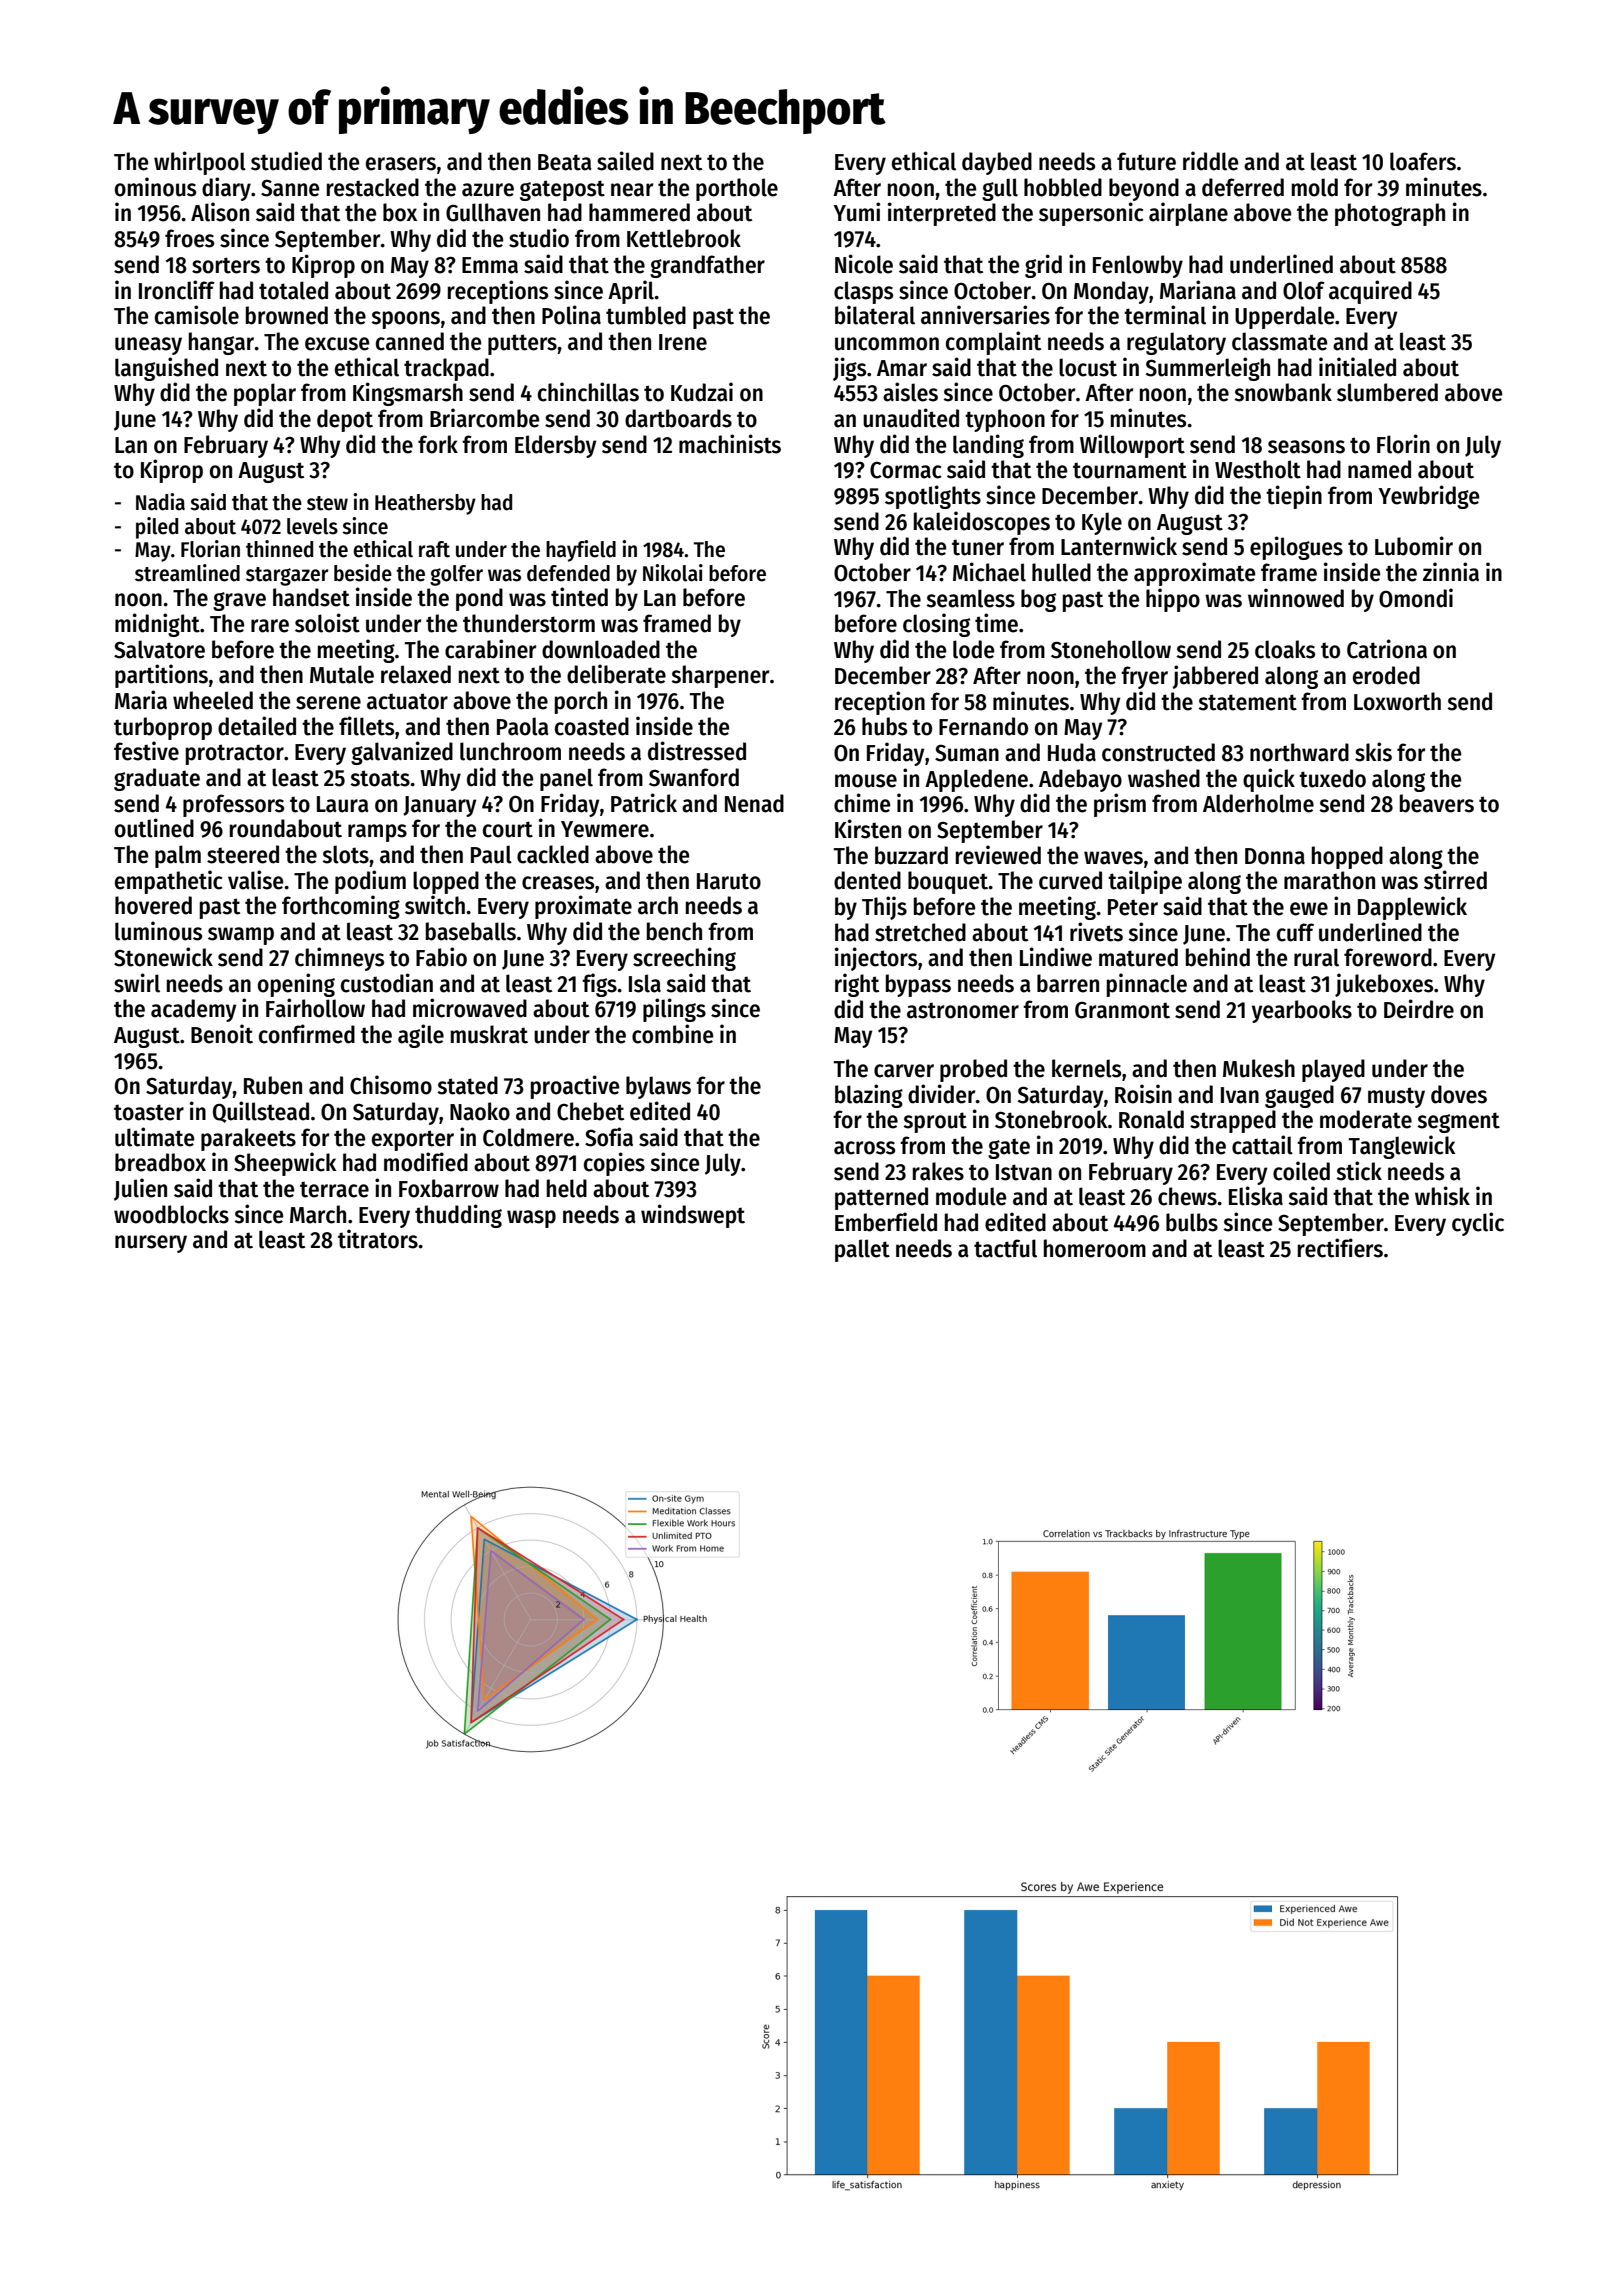  Describe the element at coordinates (1387, 392) in the image. I see `slumbered` at that location.
